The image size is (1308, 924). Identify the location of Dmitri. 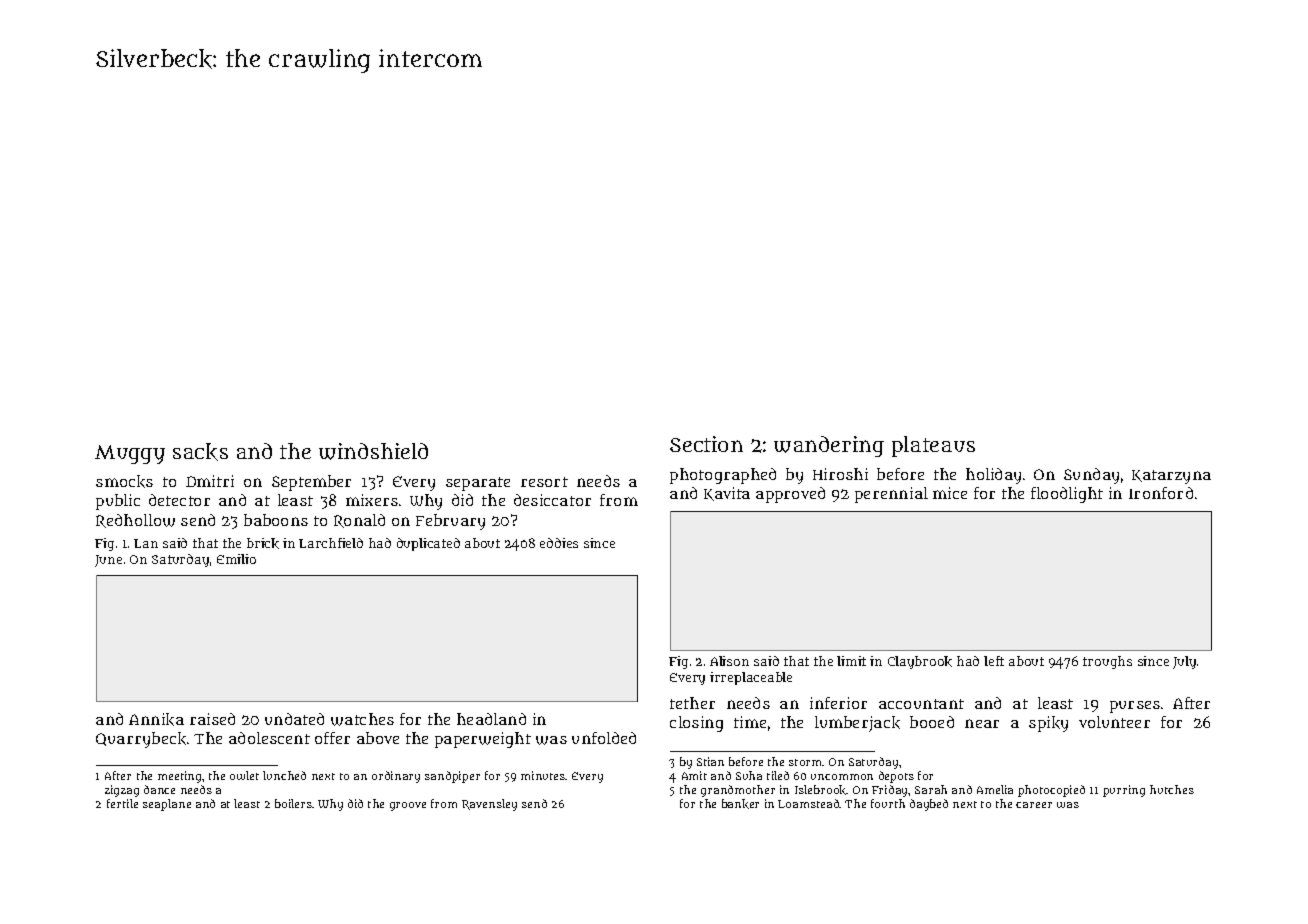
(210, 481).
